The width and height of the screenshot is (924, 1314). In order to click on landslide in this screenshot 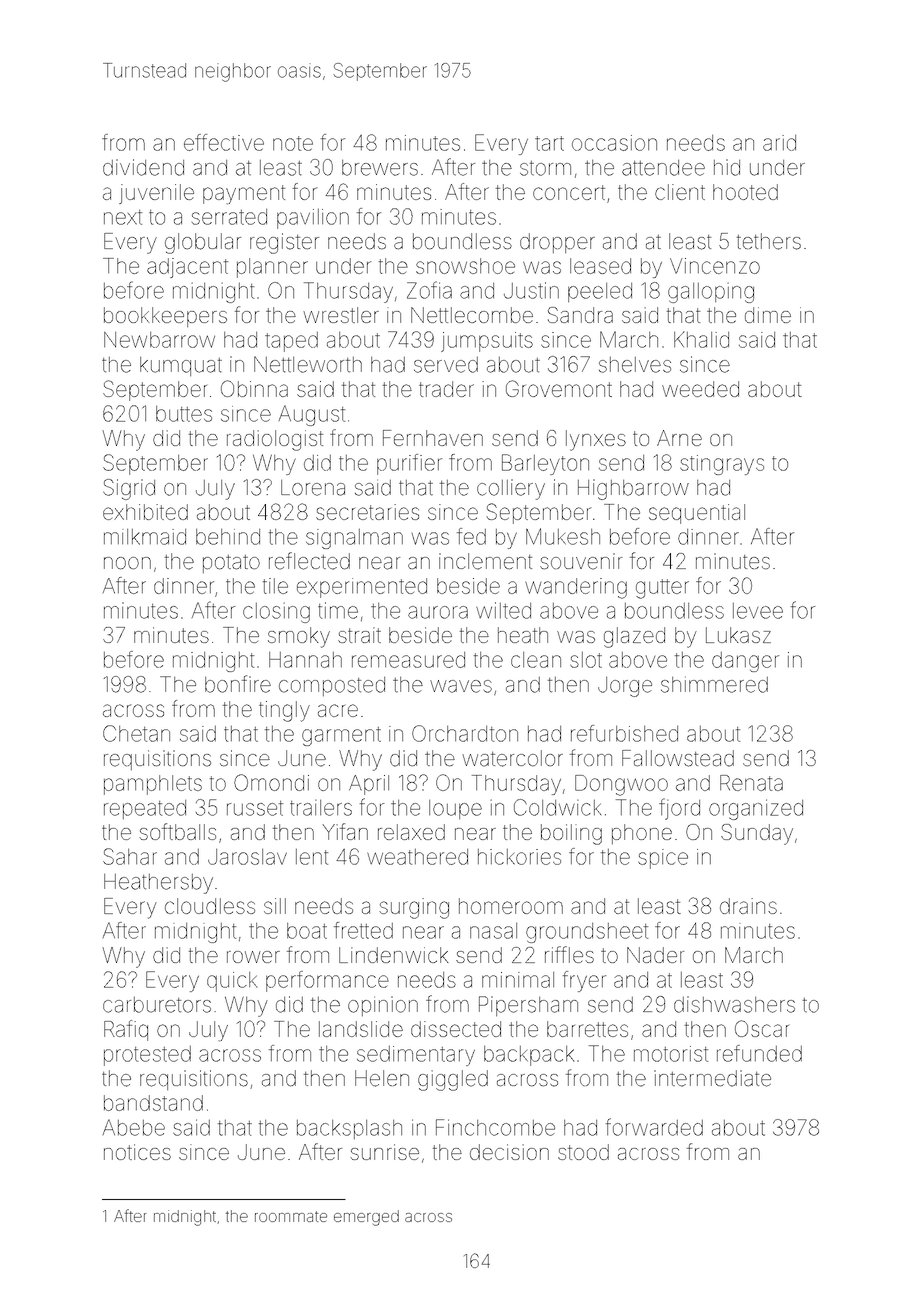, I will do `click(361, 1029)`.
